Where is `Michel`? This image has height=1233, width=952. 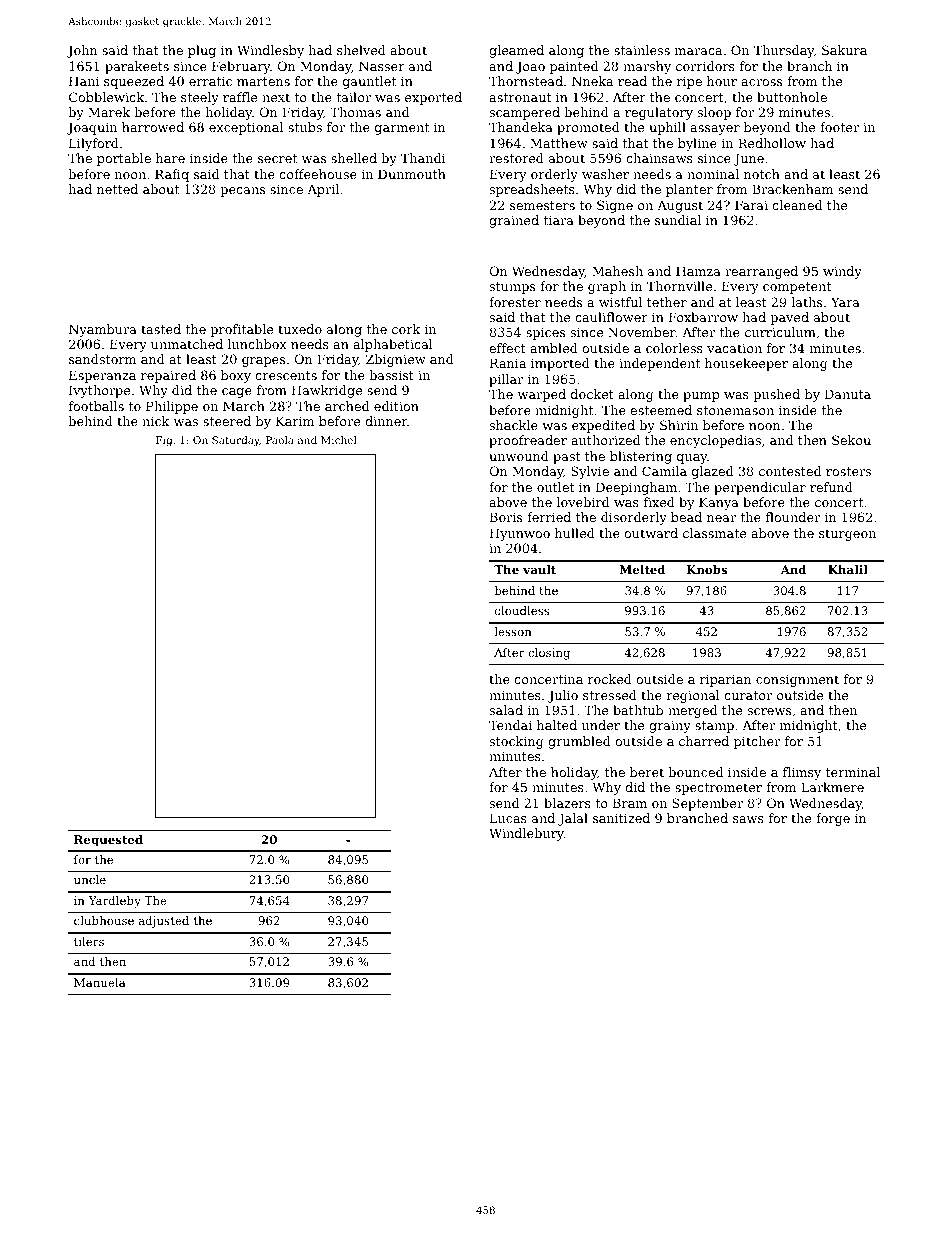
Michel is located at coordinates (339, 440).
